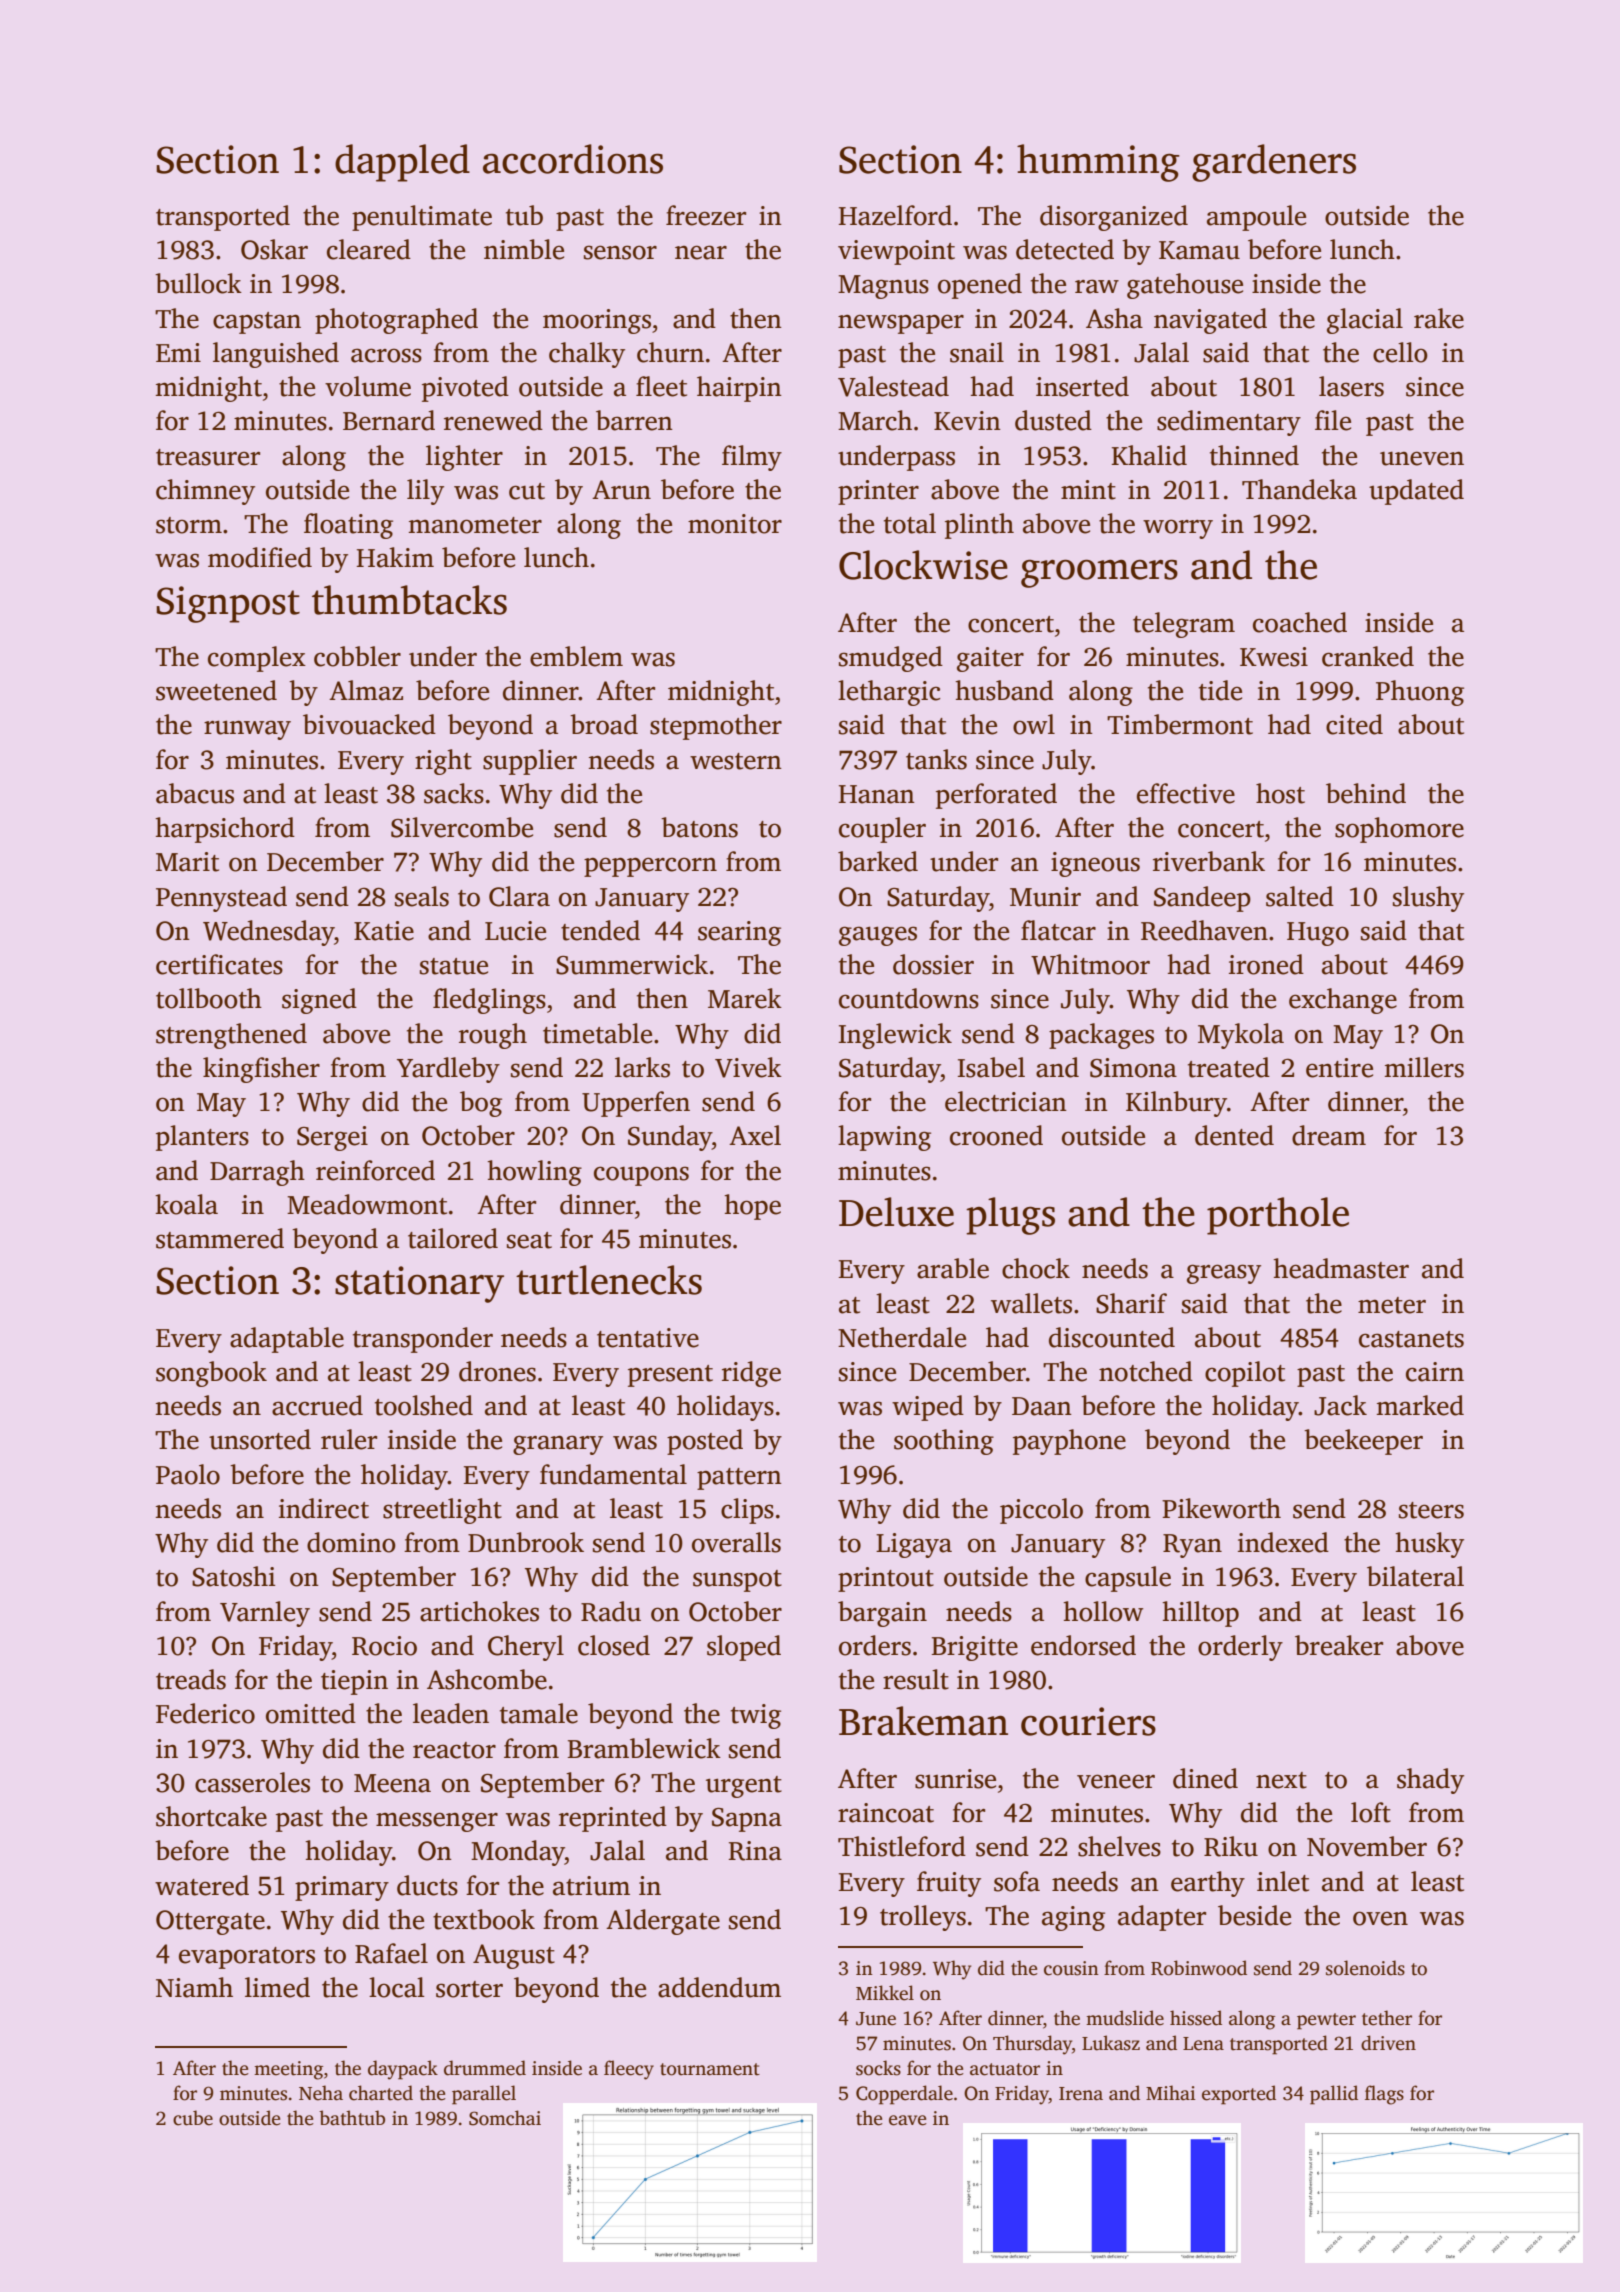 The height and width of the image is (2292, 1620). Describe the element at coordinates (670, 352) in the image. I see `churn` at that location.
